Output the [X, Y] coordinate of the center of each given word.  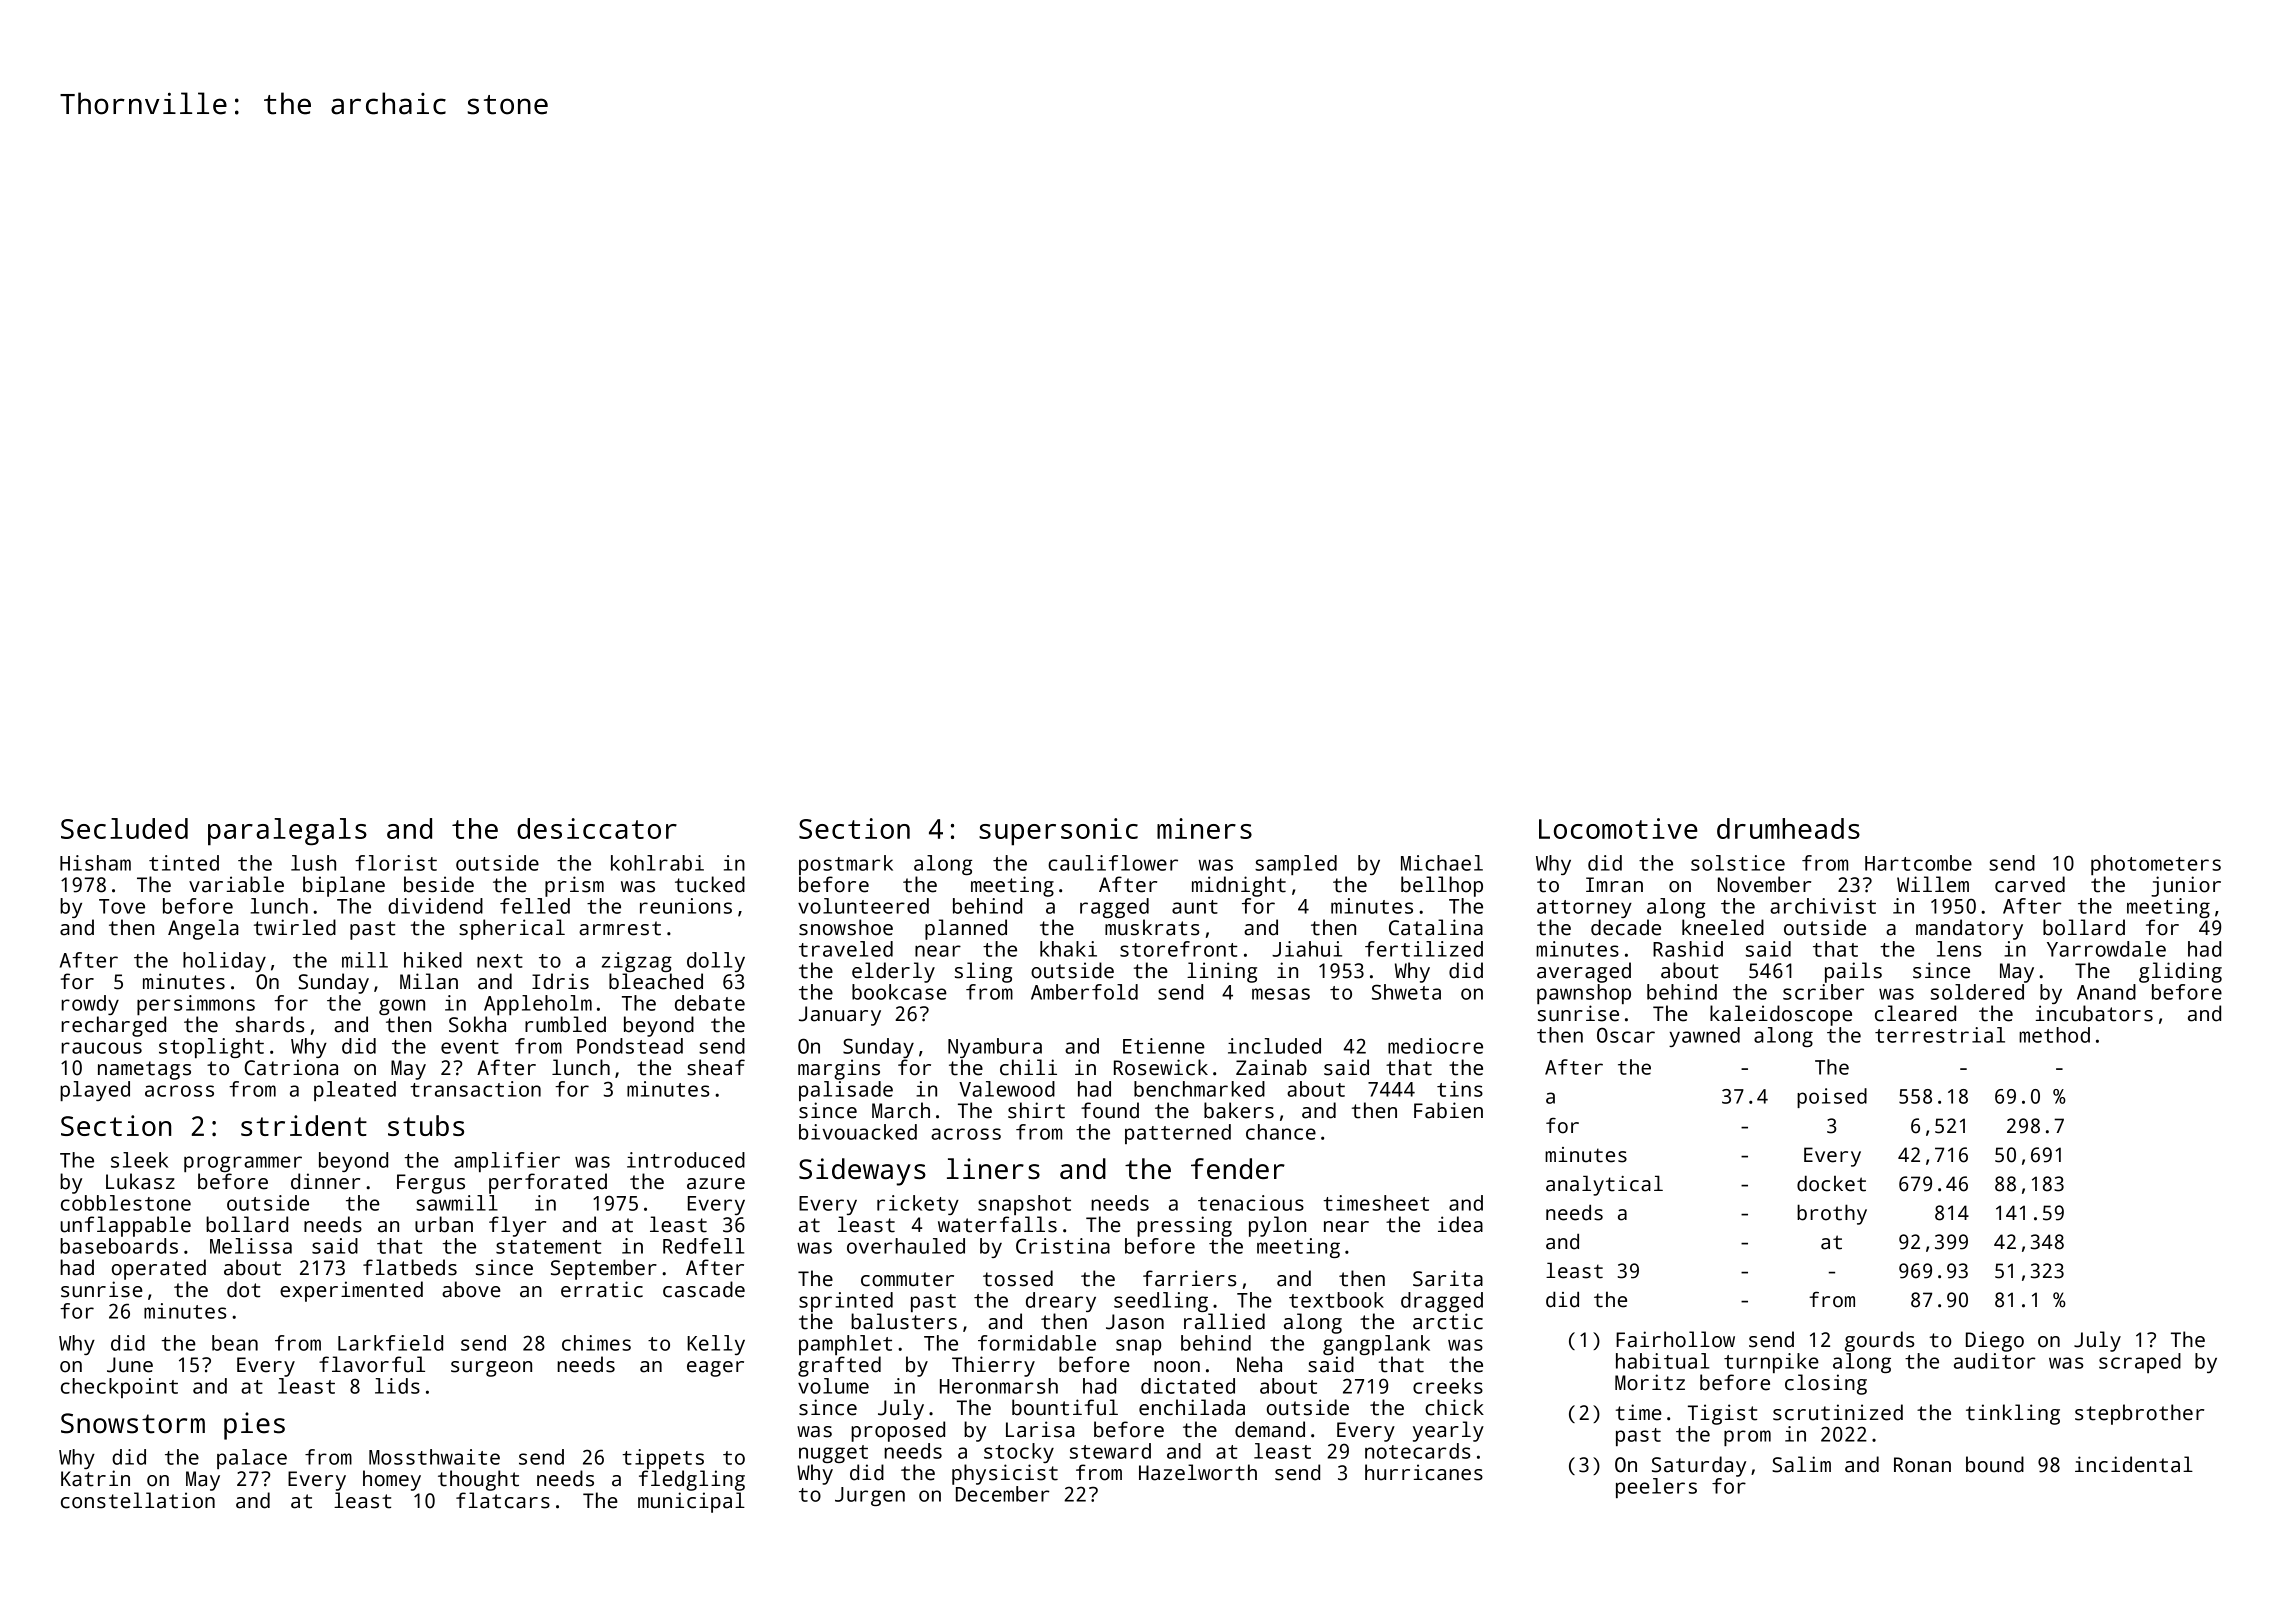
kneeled [1723, 927]
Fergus [431, 1184]
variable [236, 884]
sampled [1296, 865]
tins [1460, 1089]
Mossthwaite [434, 1457]
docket [1831, 1183]
